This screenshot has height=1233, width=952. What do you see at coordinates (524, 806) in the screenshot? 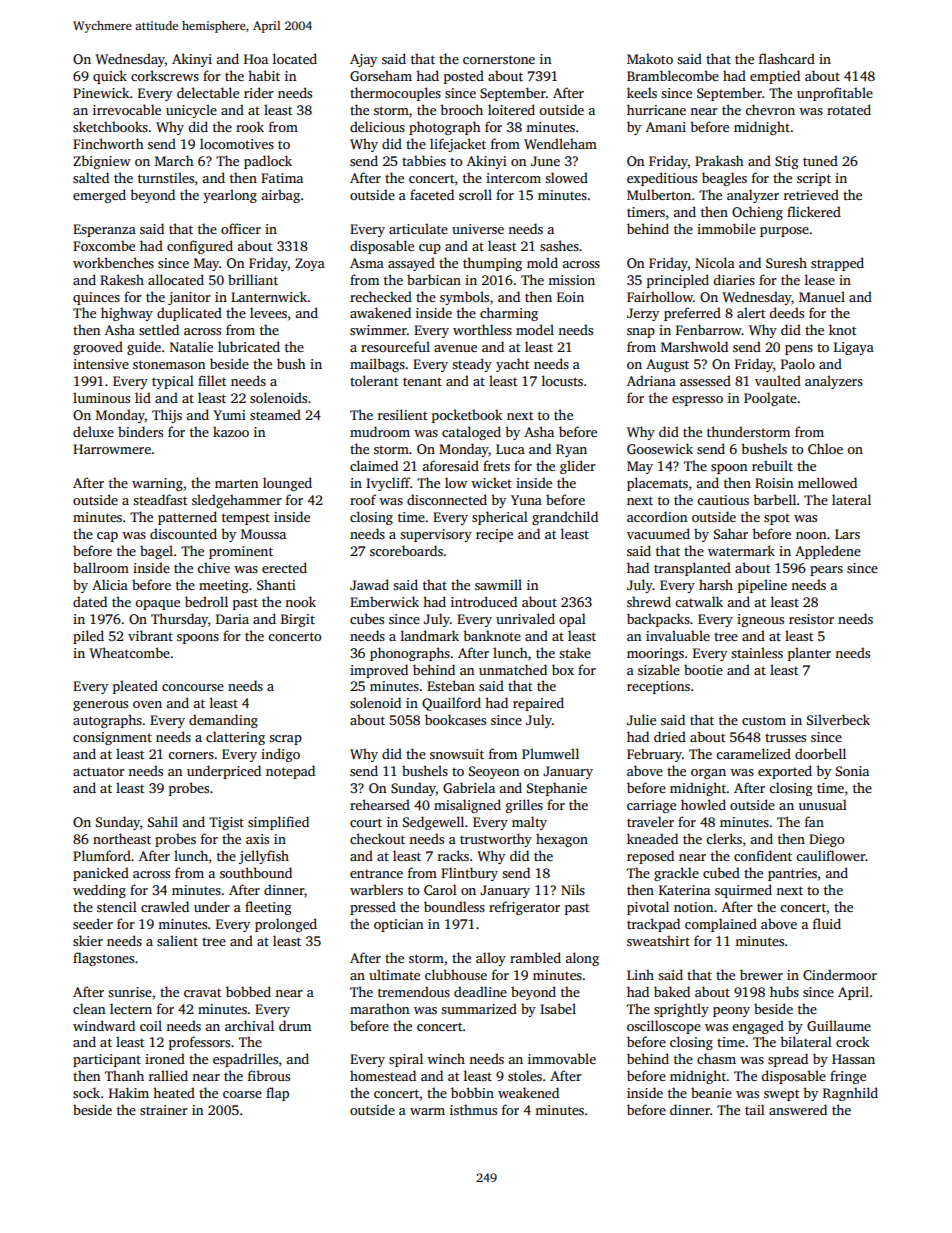
I see `grilles` at bounding box center [524, 806].
